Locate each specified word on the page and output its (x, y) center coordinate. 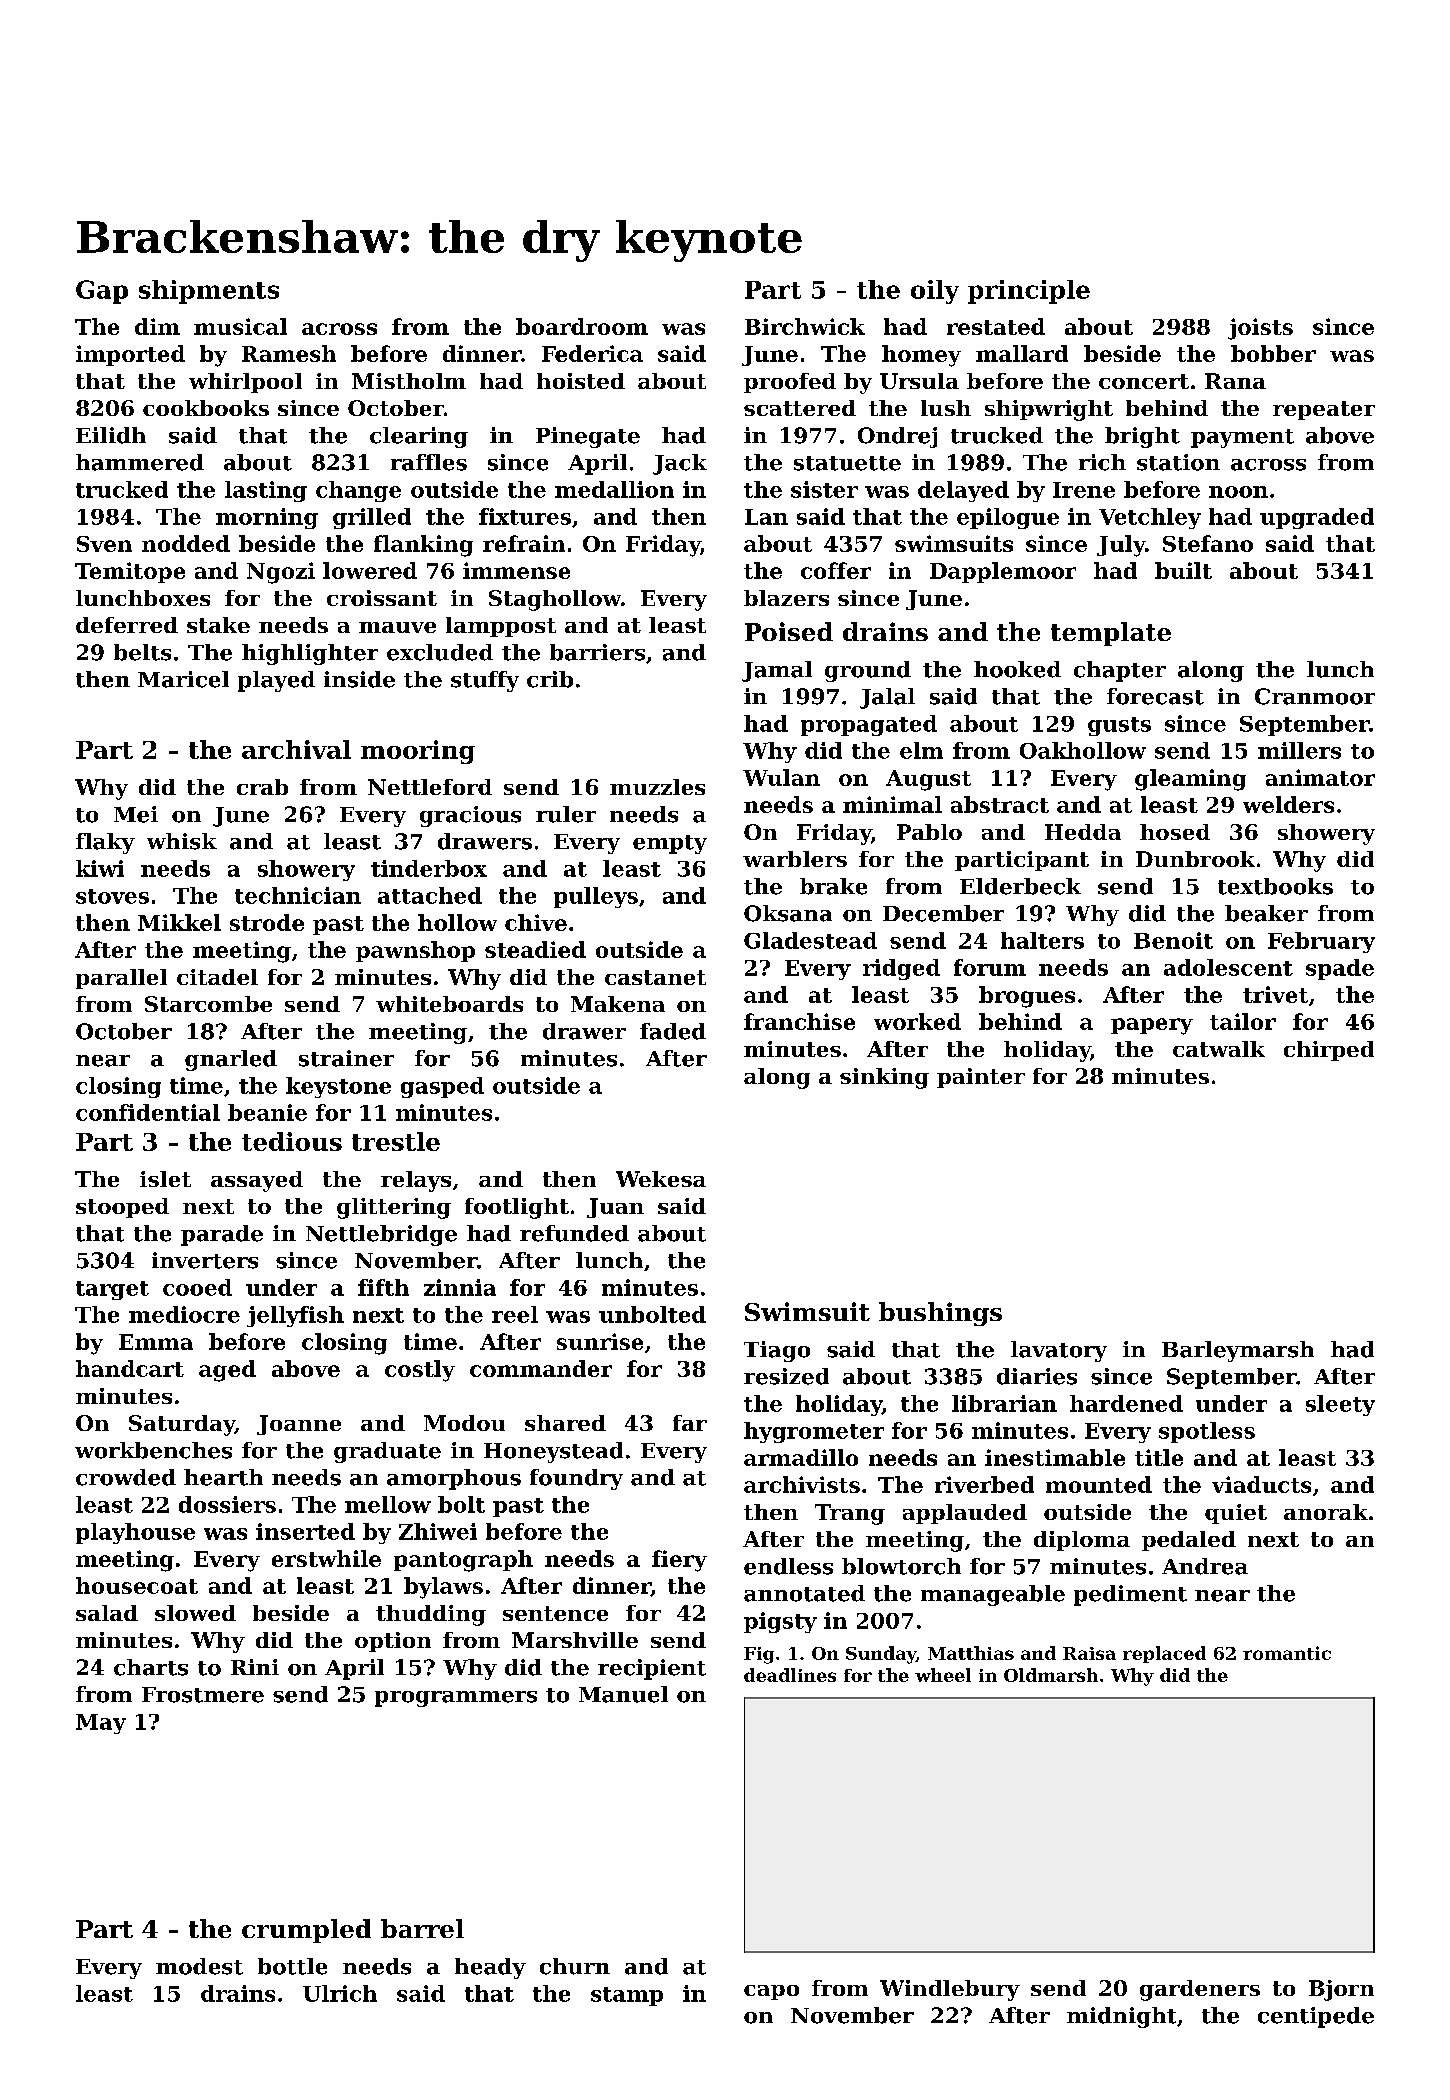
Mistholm (409, 381)
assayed (257, 1181)
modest (199, 1966)
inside (359, 679)
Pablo (929, 832)
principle (1029, 292)
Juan (615, 1208)
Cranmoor (1315, 696)
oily (935, 292)
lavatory (1059, 1351)
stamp (627, 1996)
